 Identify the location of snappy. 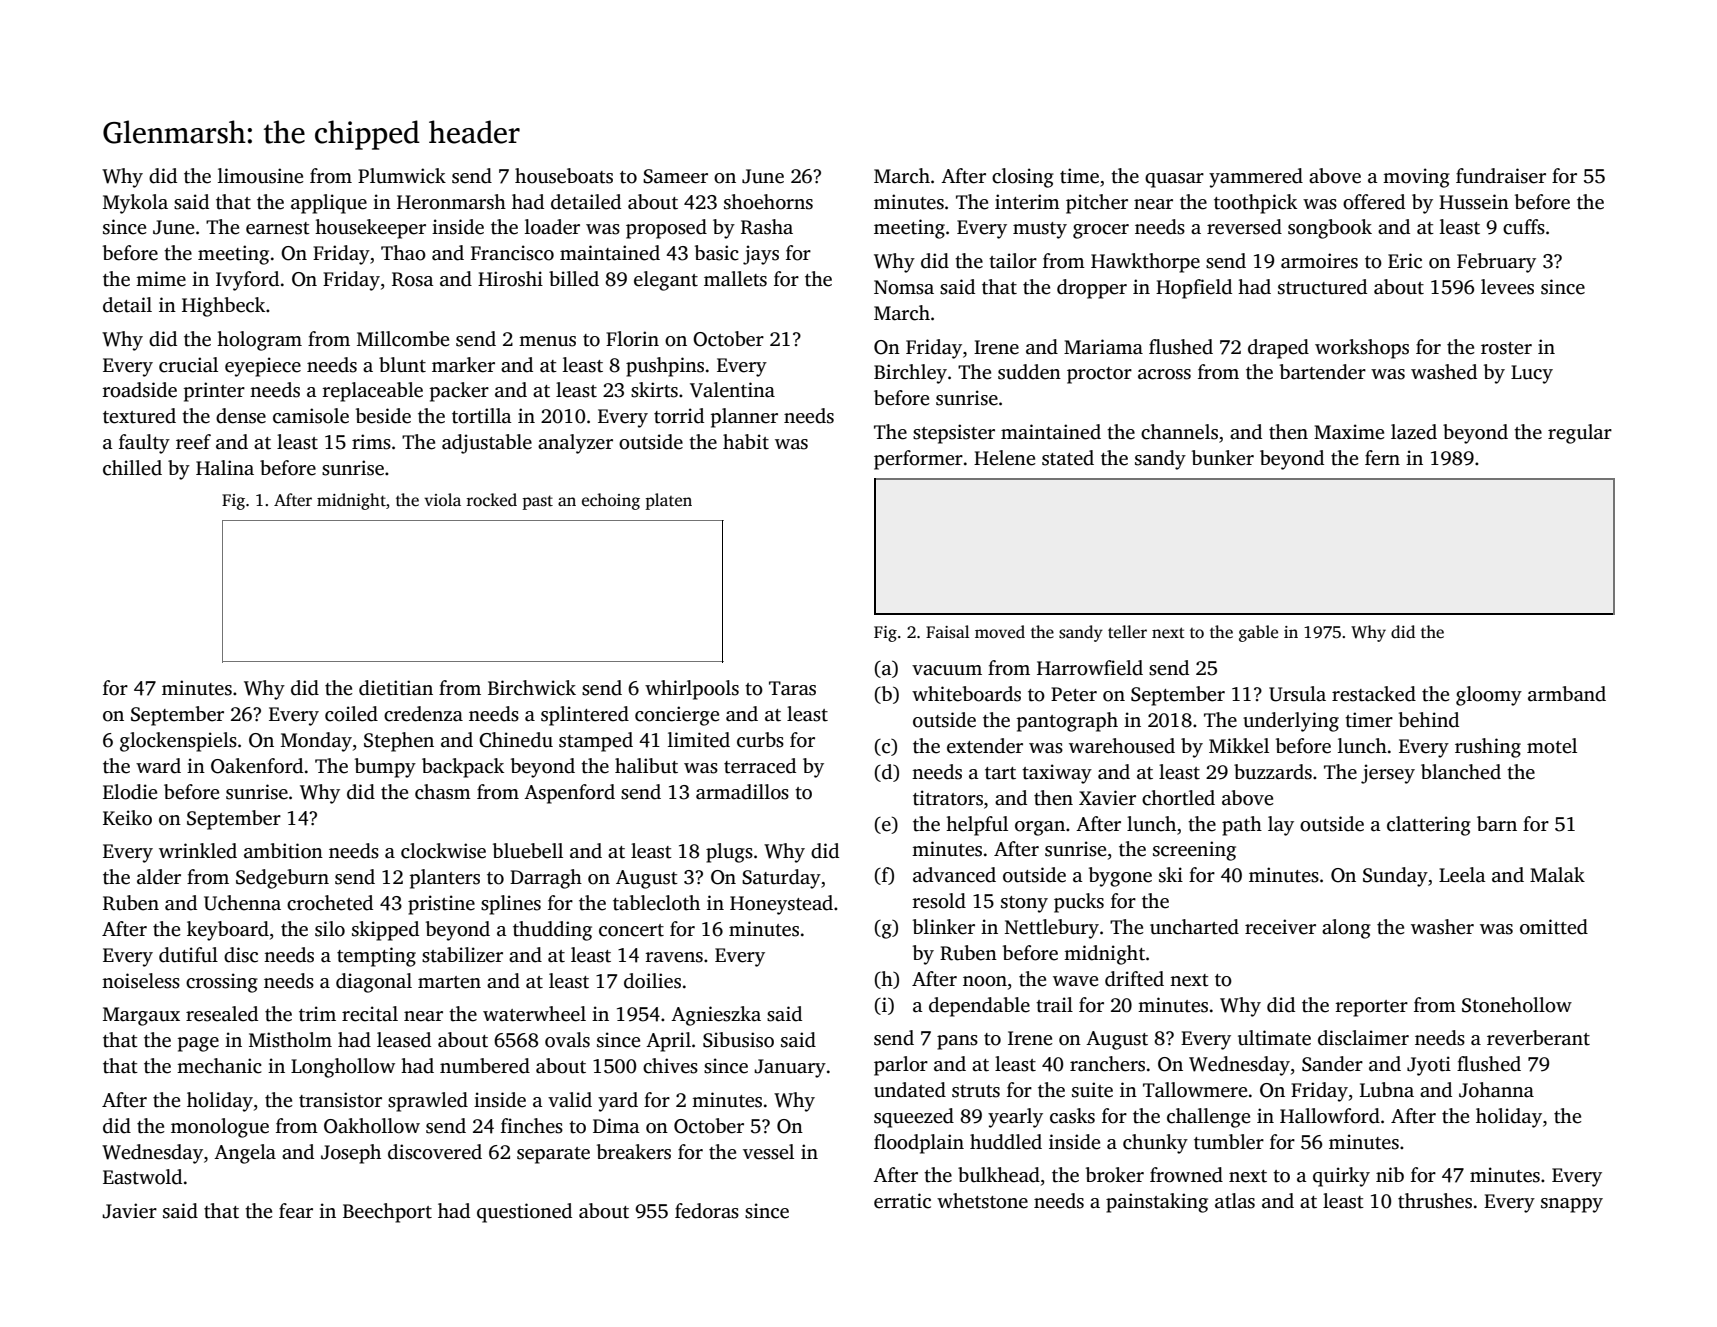
(1572, 1205).
